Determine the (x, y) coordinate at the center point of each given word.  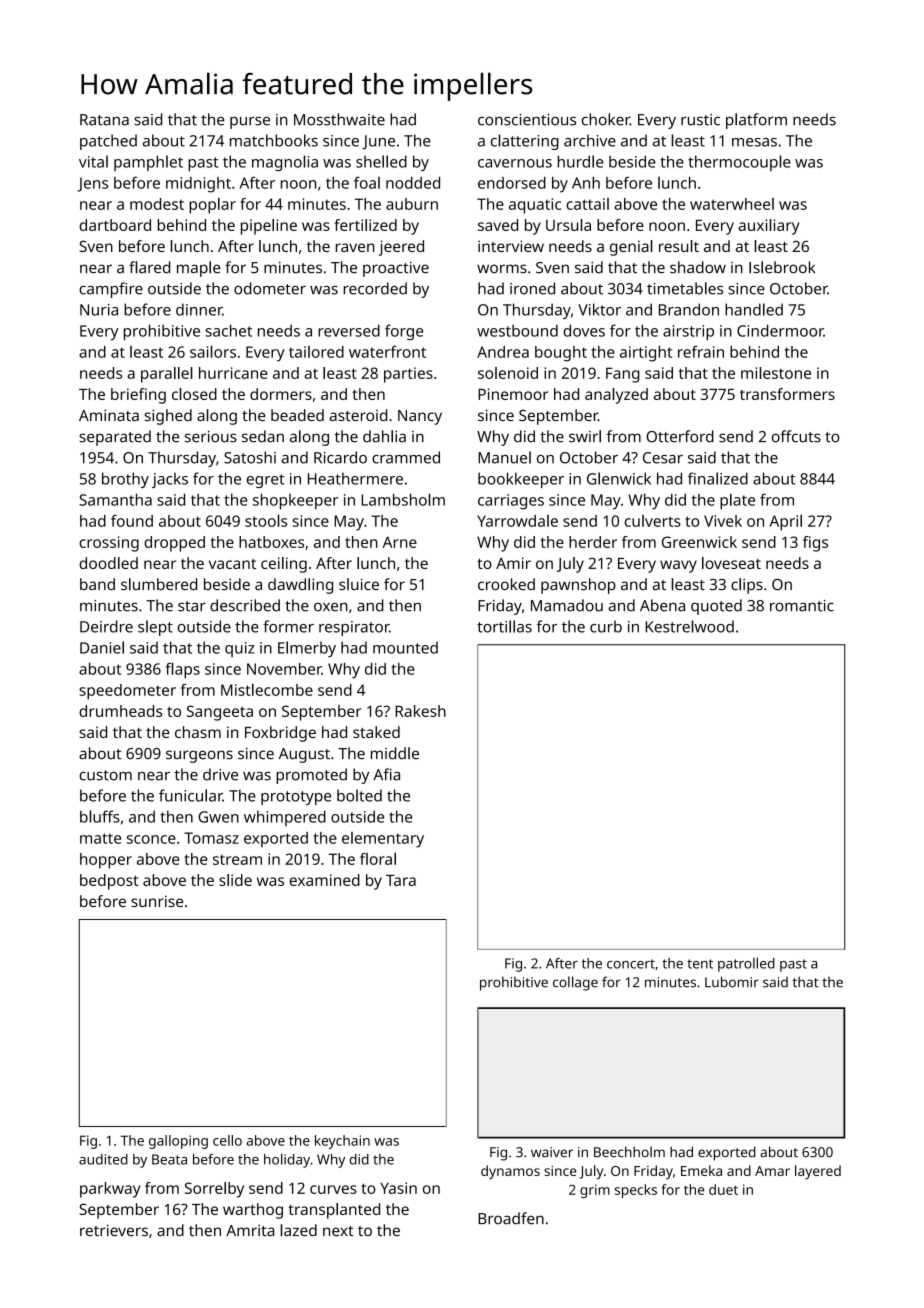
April (785, 522)
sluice (359, 584)
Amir (513, 563)
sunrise (157, 901)
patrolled (746, 964)
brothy (125, 480)
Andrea (503, 352)
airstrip (688, 333)
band (97, 584)
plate (737, 501)
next (338, 1231)
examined (324, 880)
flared (149, 267)
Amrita (250, 1230)
